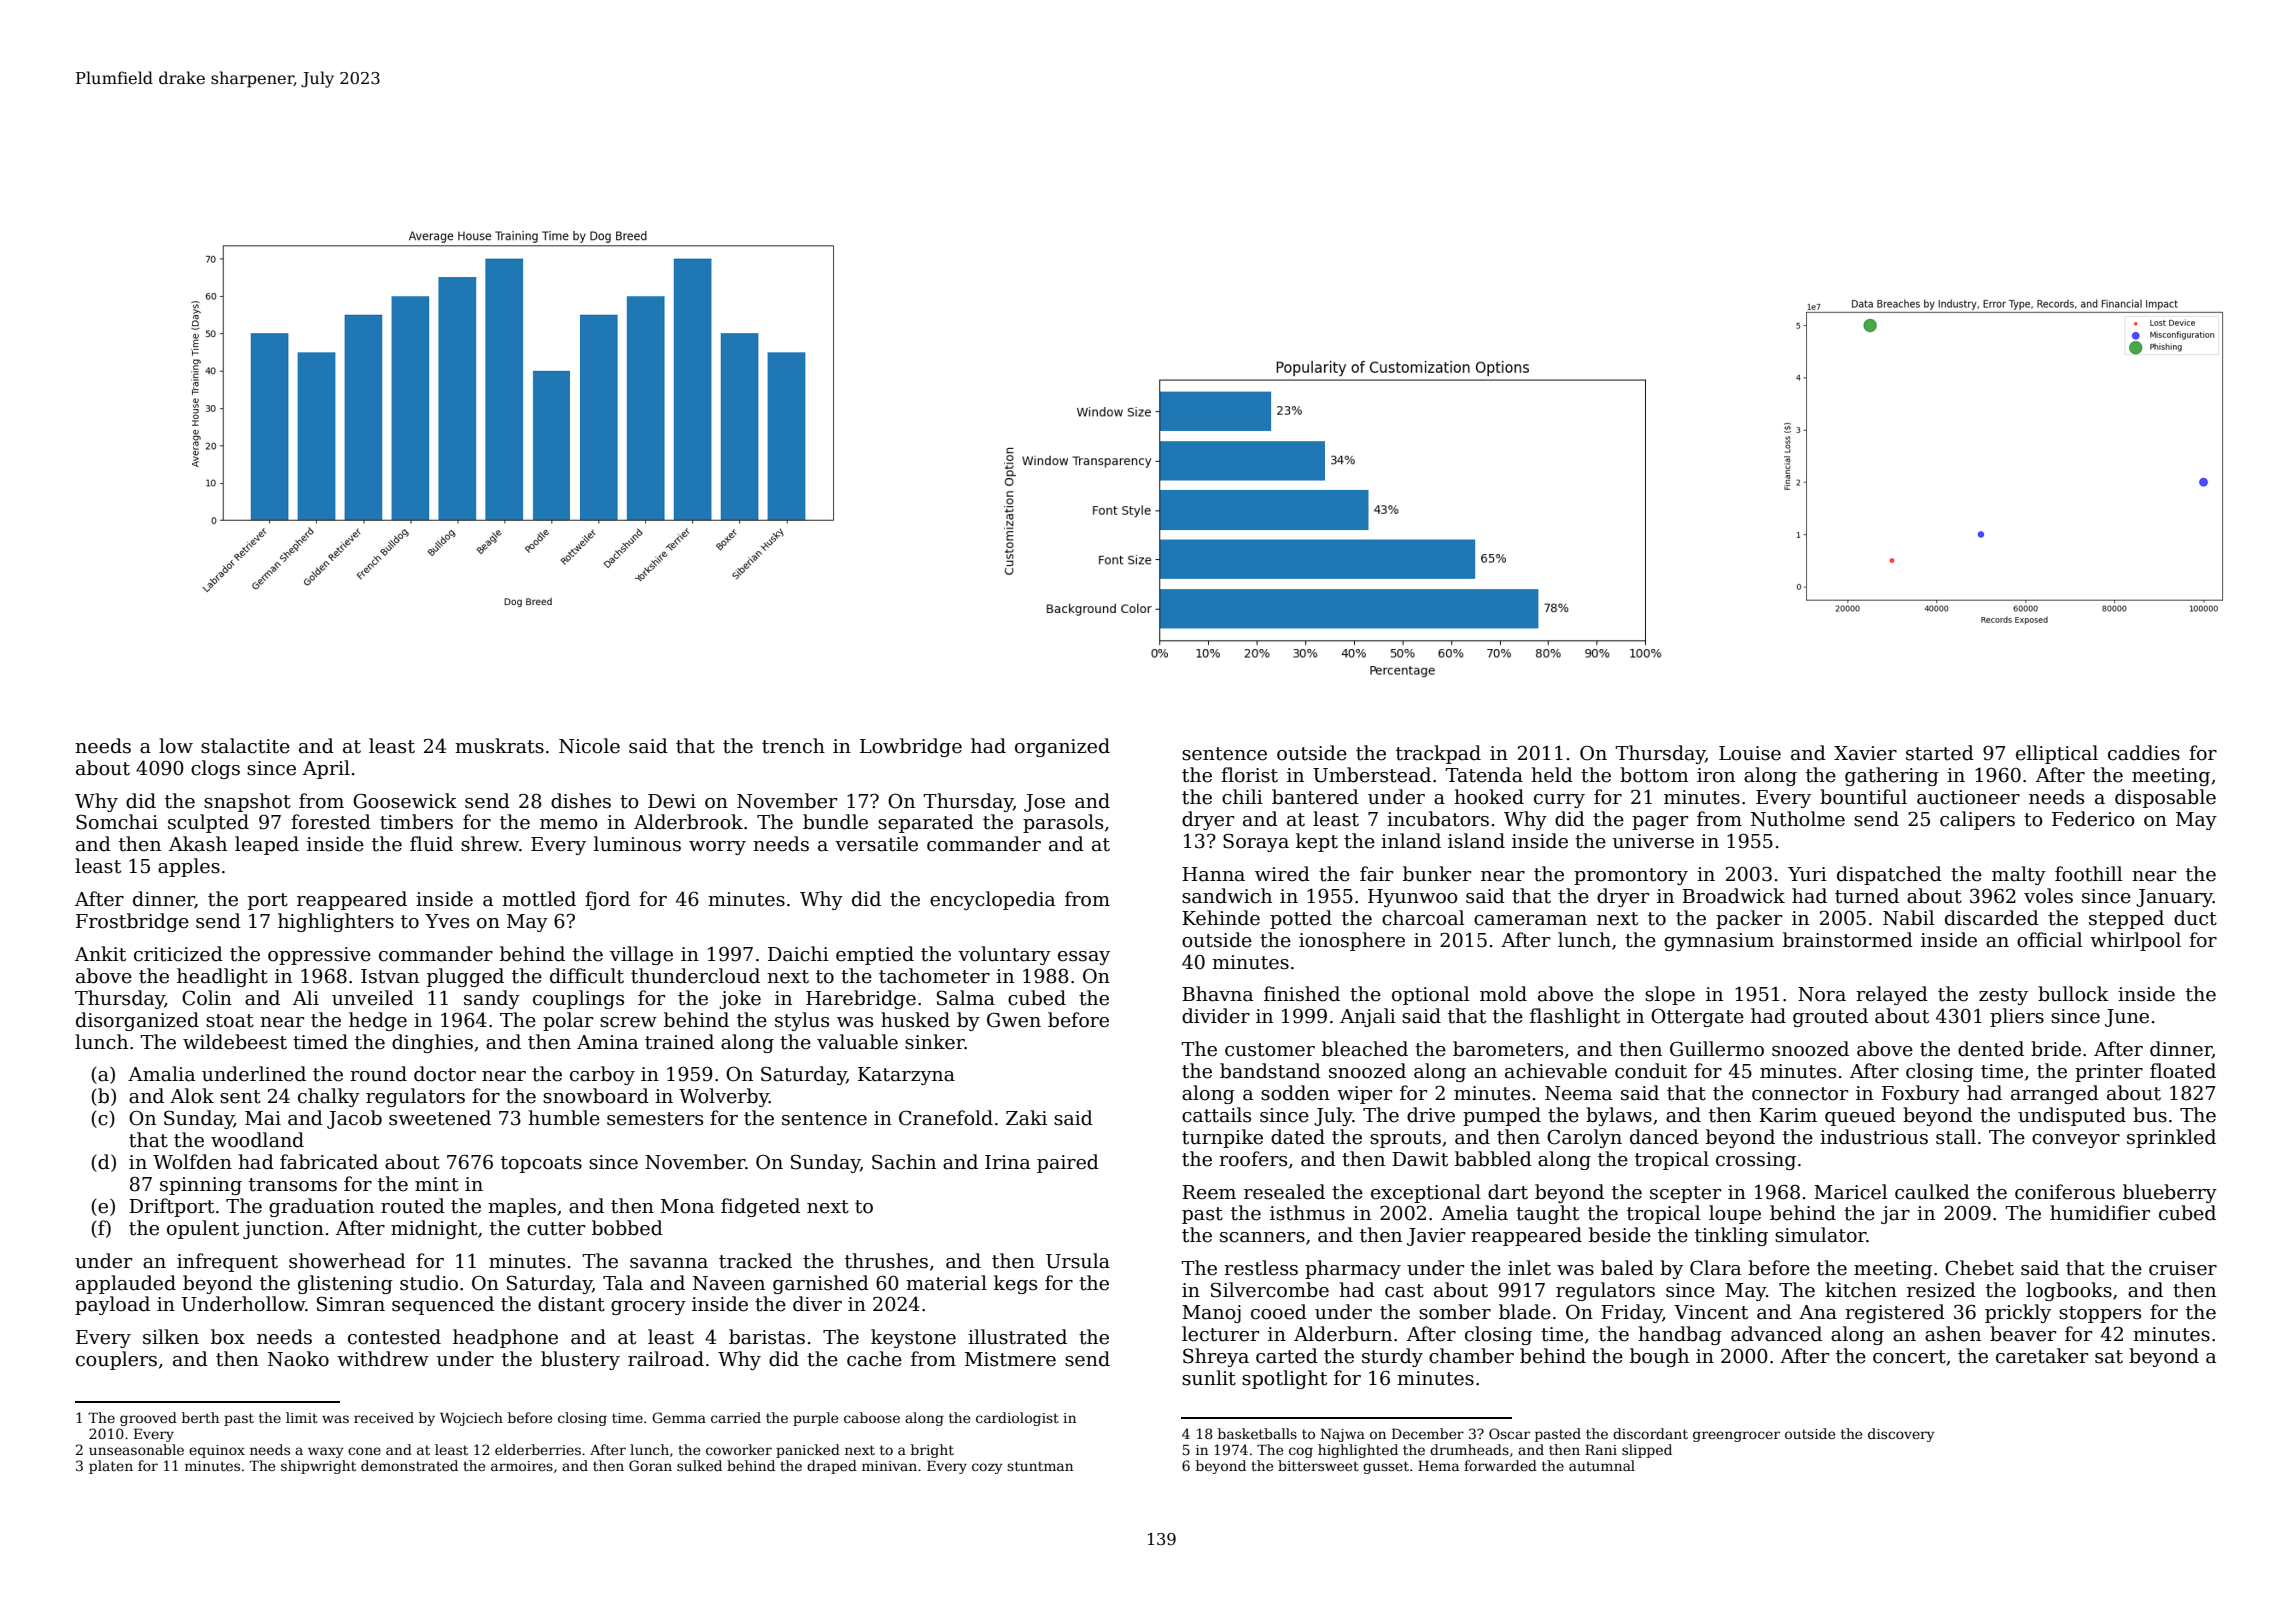 This screenshot has width=2292, height=1620. Describe the element at coordinates (602, 1075) in the screenshot. I see `carboy` at that location.
